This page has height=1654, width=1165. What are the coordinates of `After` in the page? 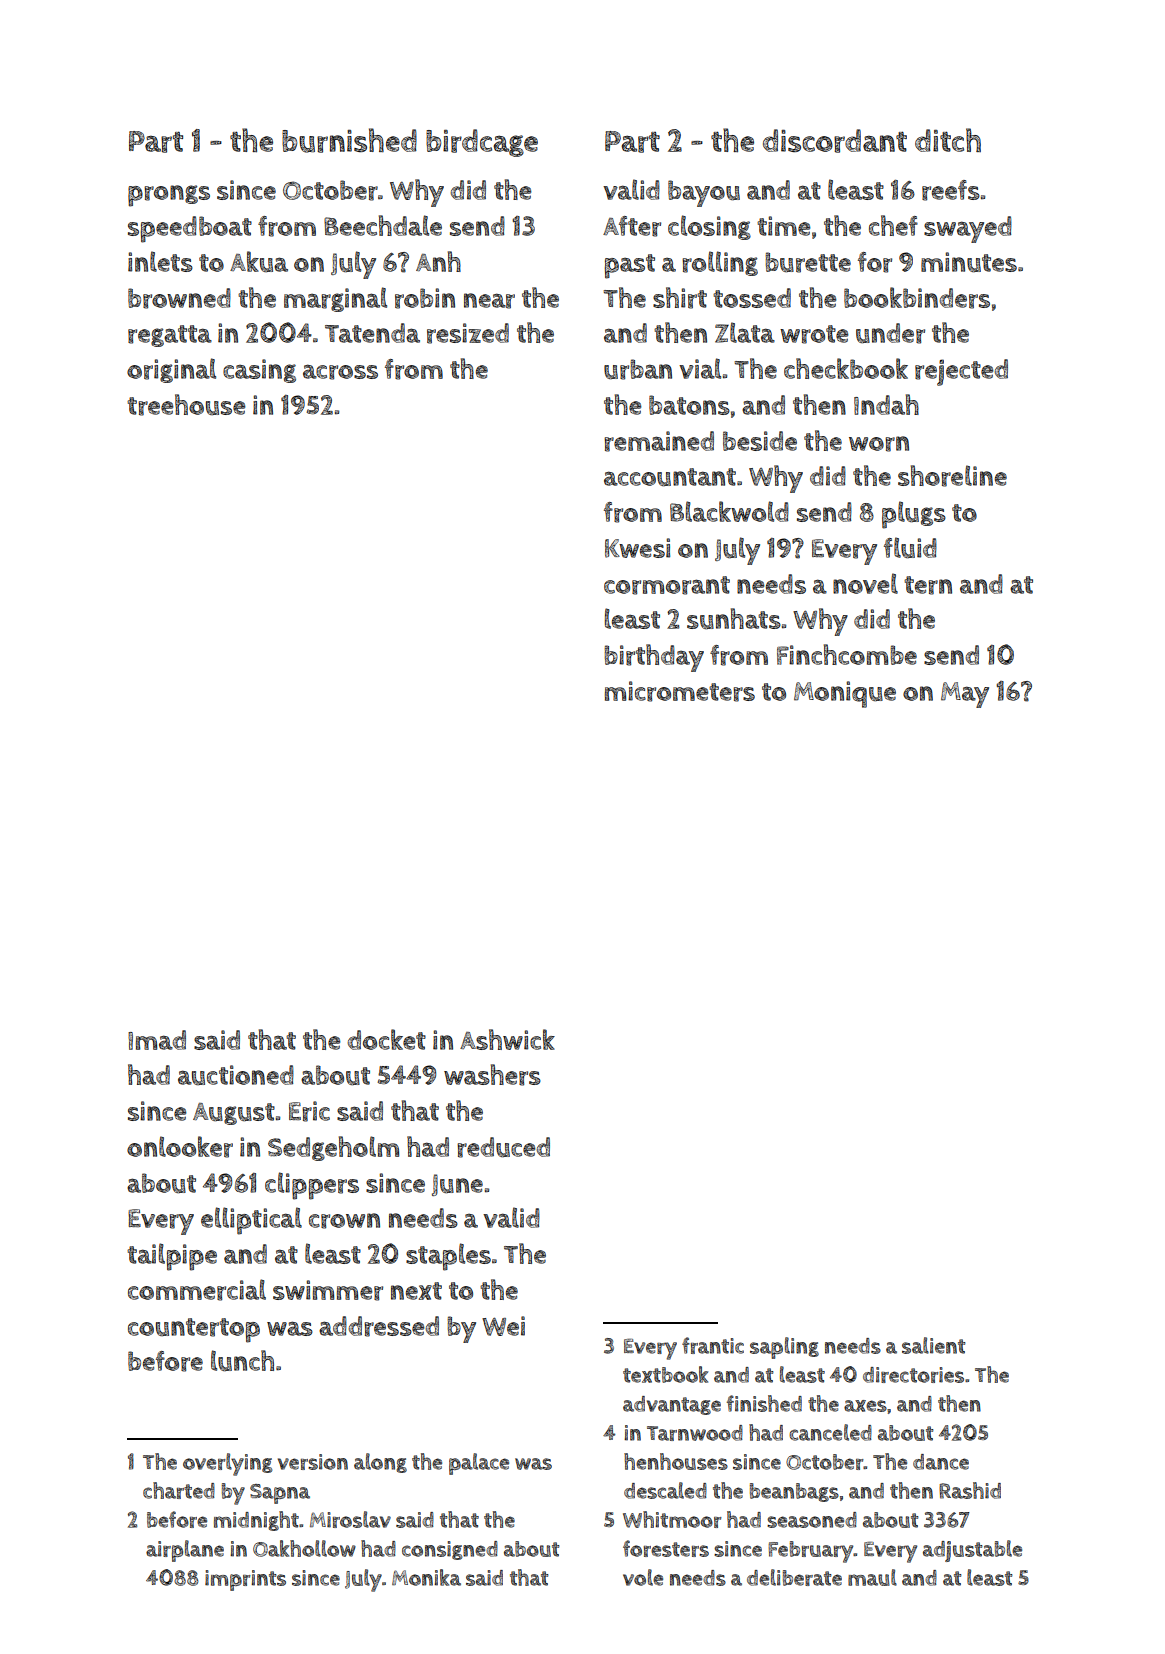 It's located at (632, 226).
